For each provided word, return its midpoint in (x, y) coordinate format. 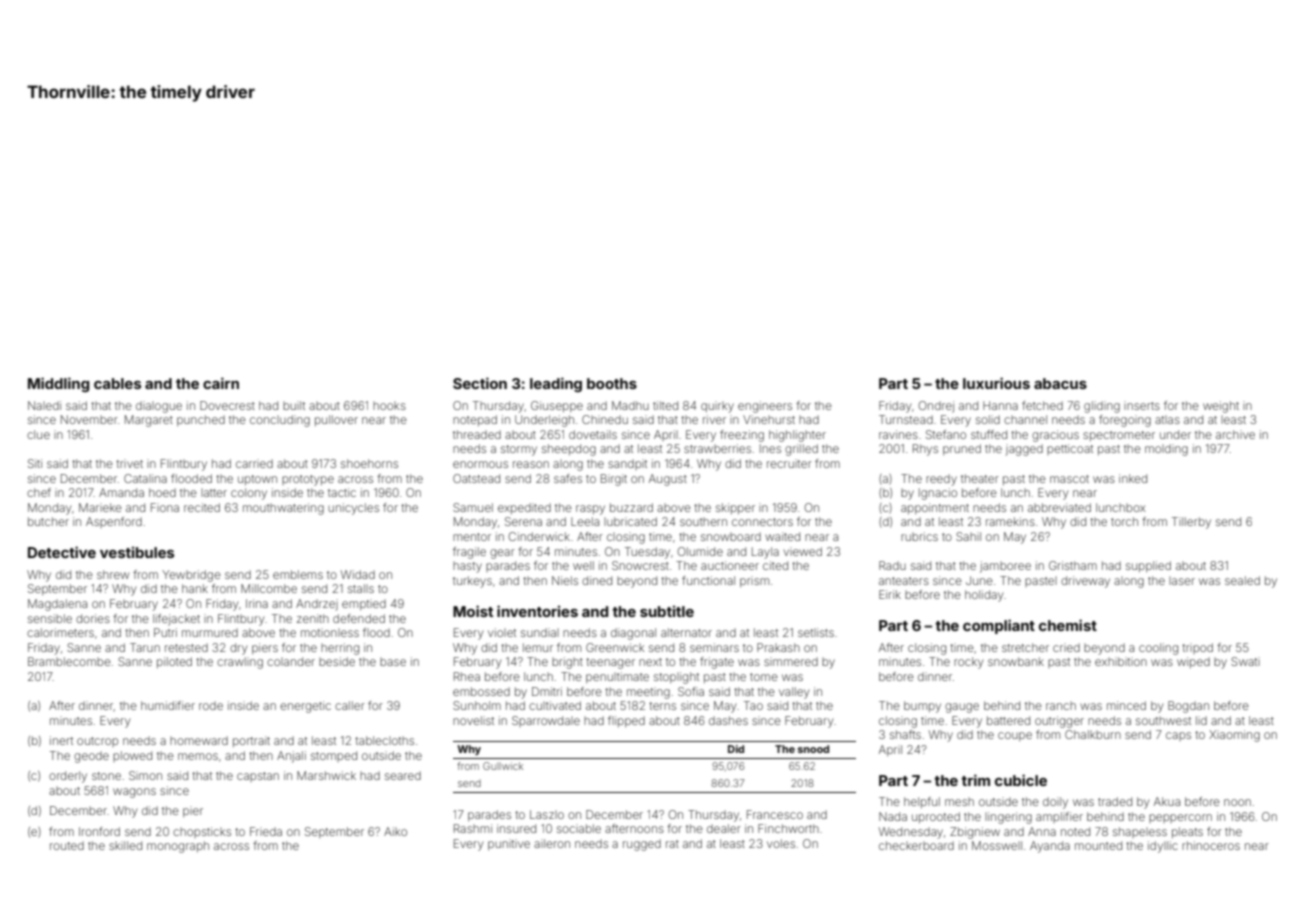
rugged (642, 845)
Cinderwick (539, 536)
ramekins (1010, 521)
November (89, 419)
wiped (1193, 662)
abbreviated (1059, 507)
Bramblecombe (69, 661)
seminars (714, 647)
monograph (178, 847)
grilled (801, 450)
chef (39, 492)
